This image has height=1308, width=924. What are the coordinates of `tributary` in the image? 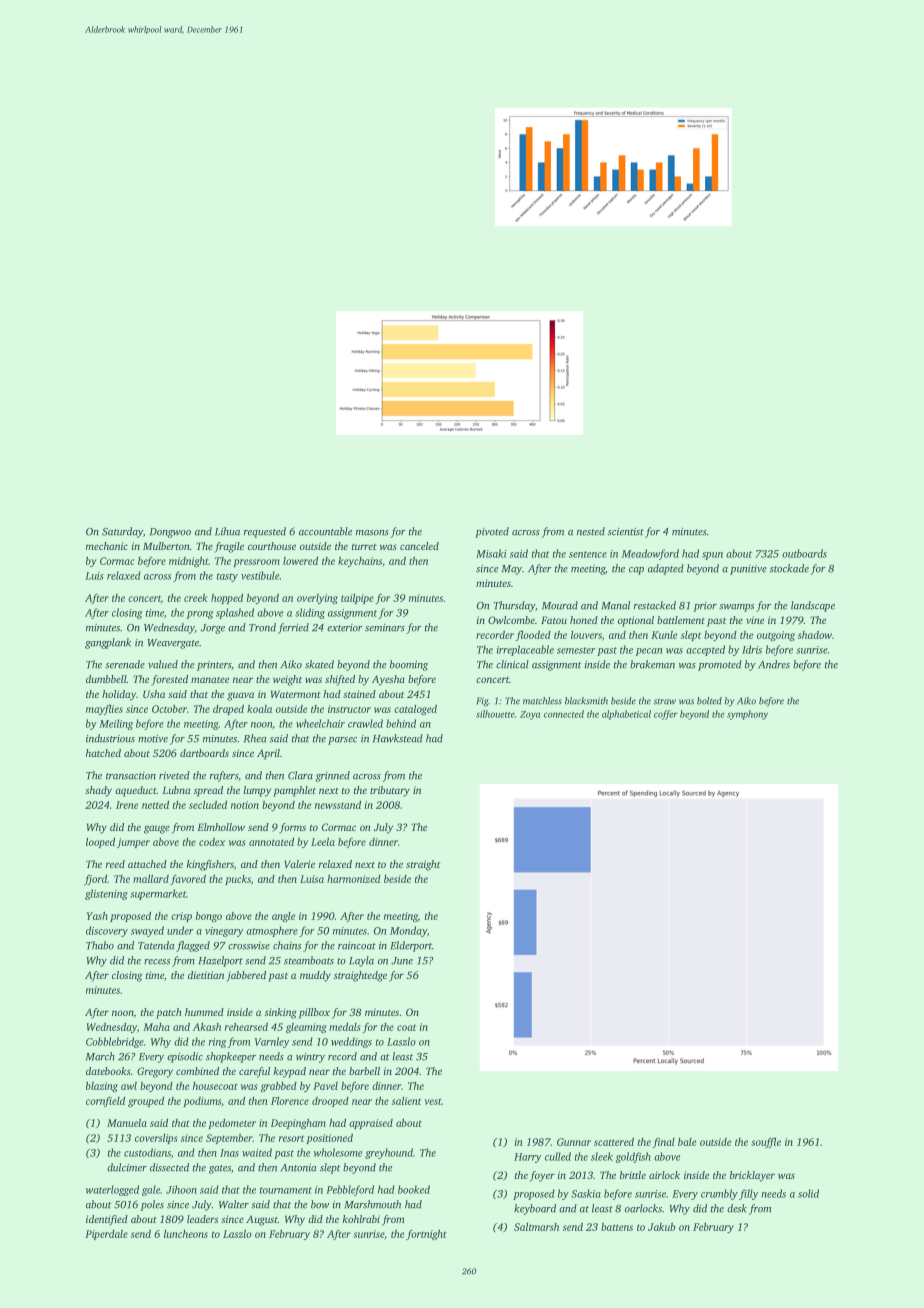 It's located at (390, 791).
